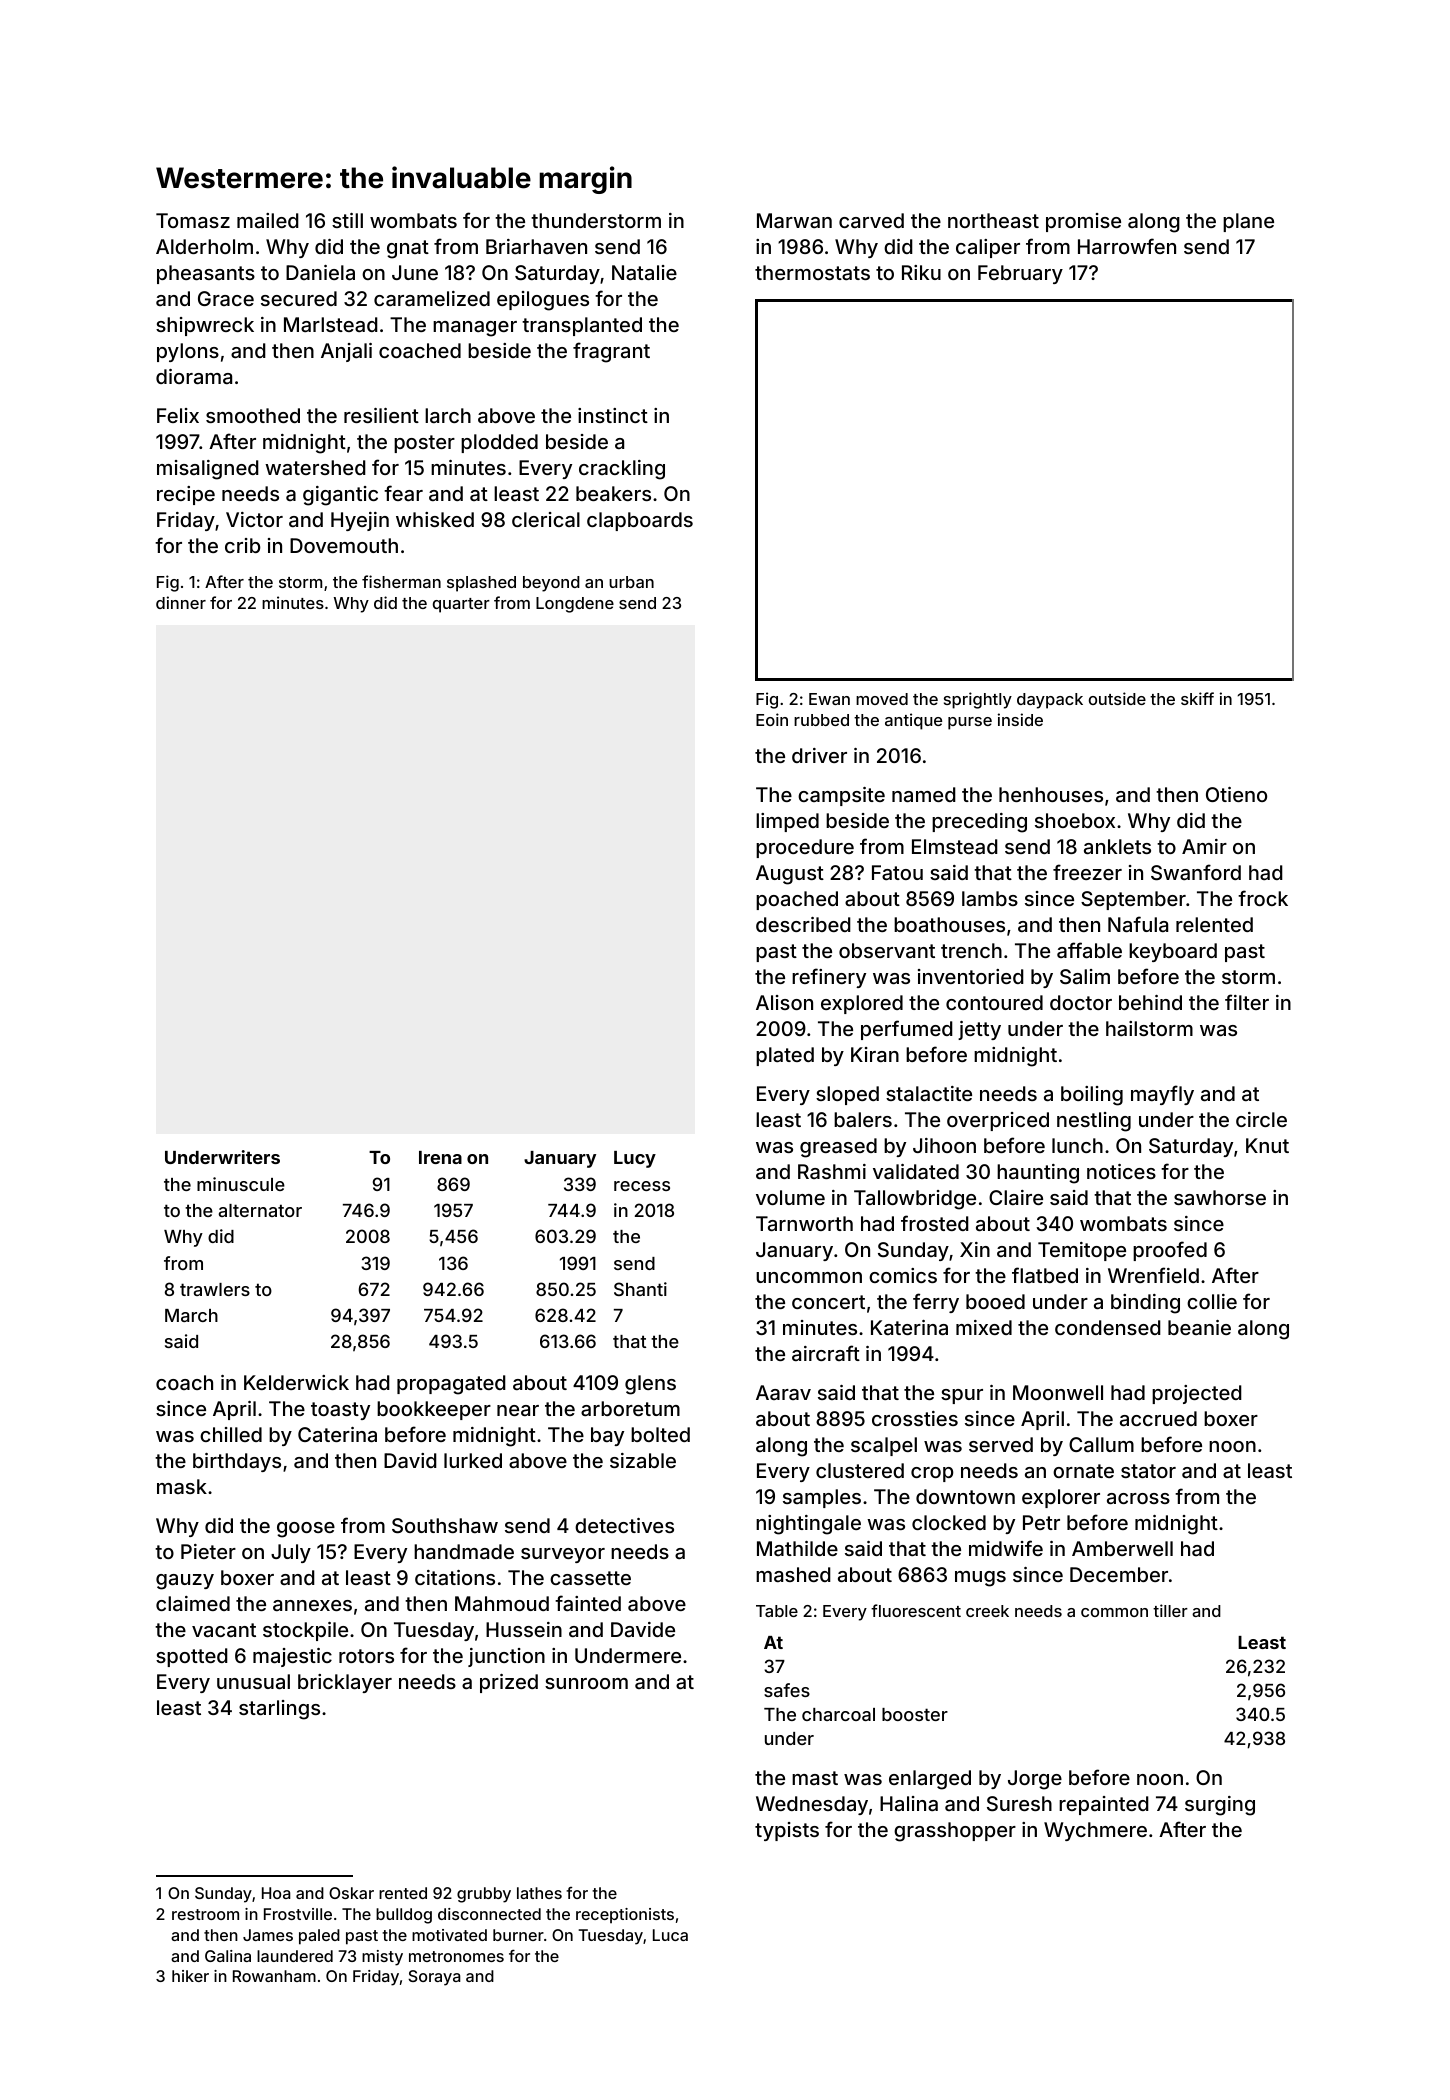 The image size is (1450, 2100). I want to click on Irena, so click(440, 1157).
